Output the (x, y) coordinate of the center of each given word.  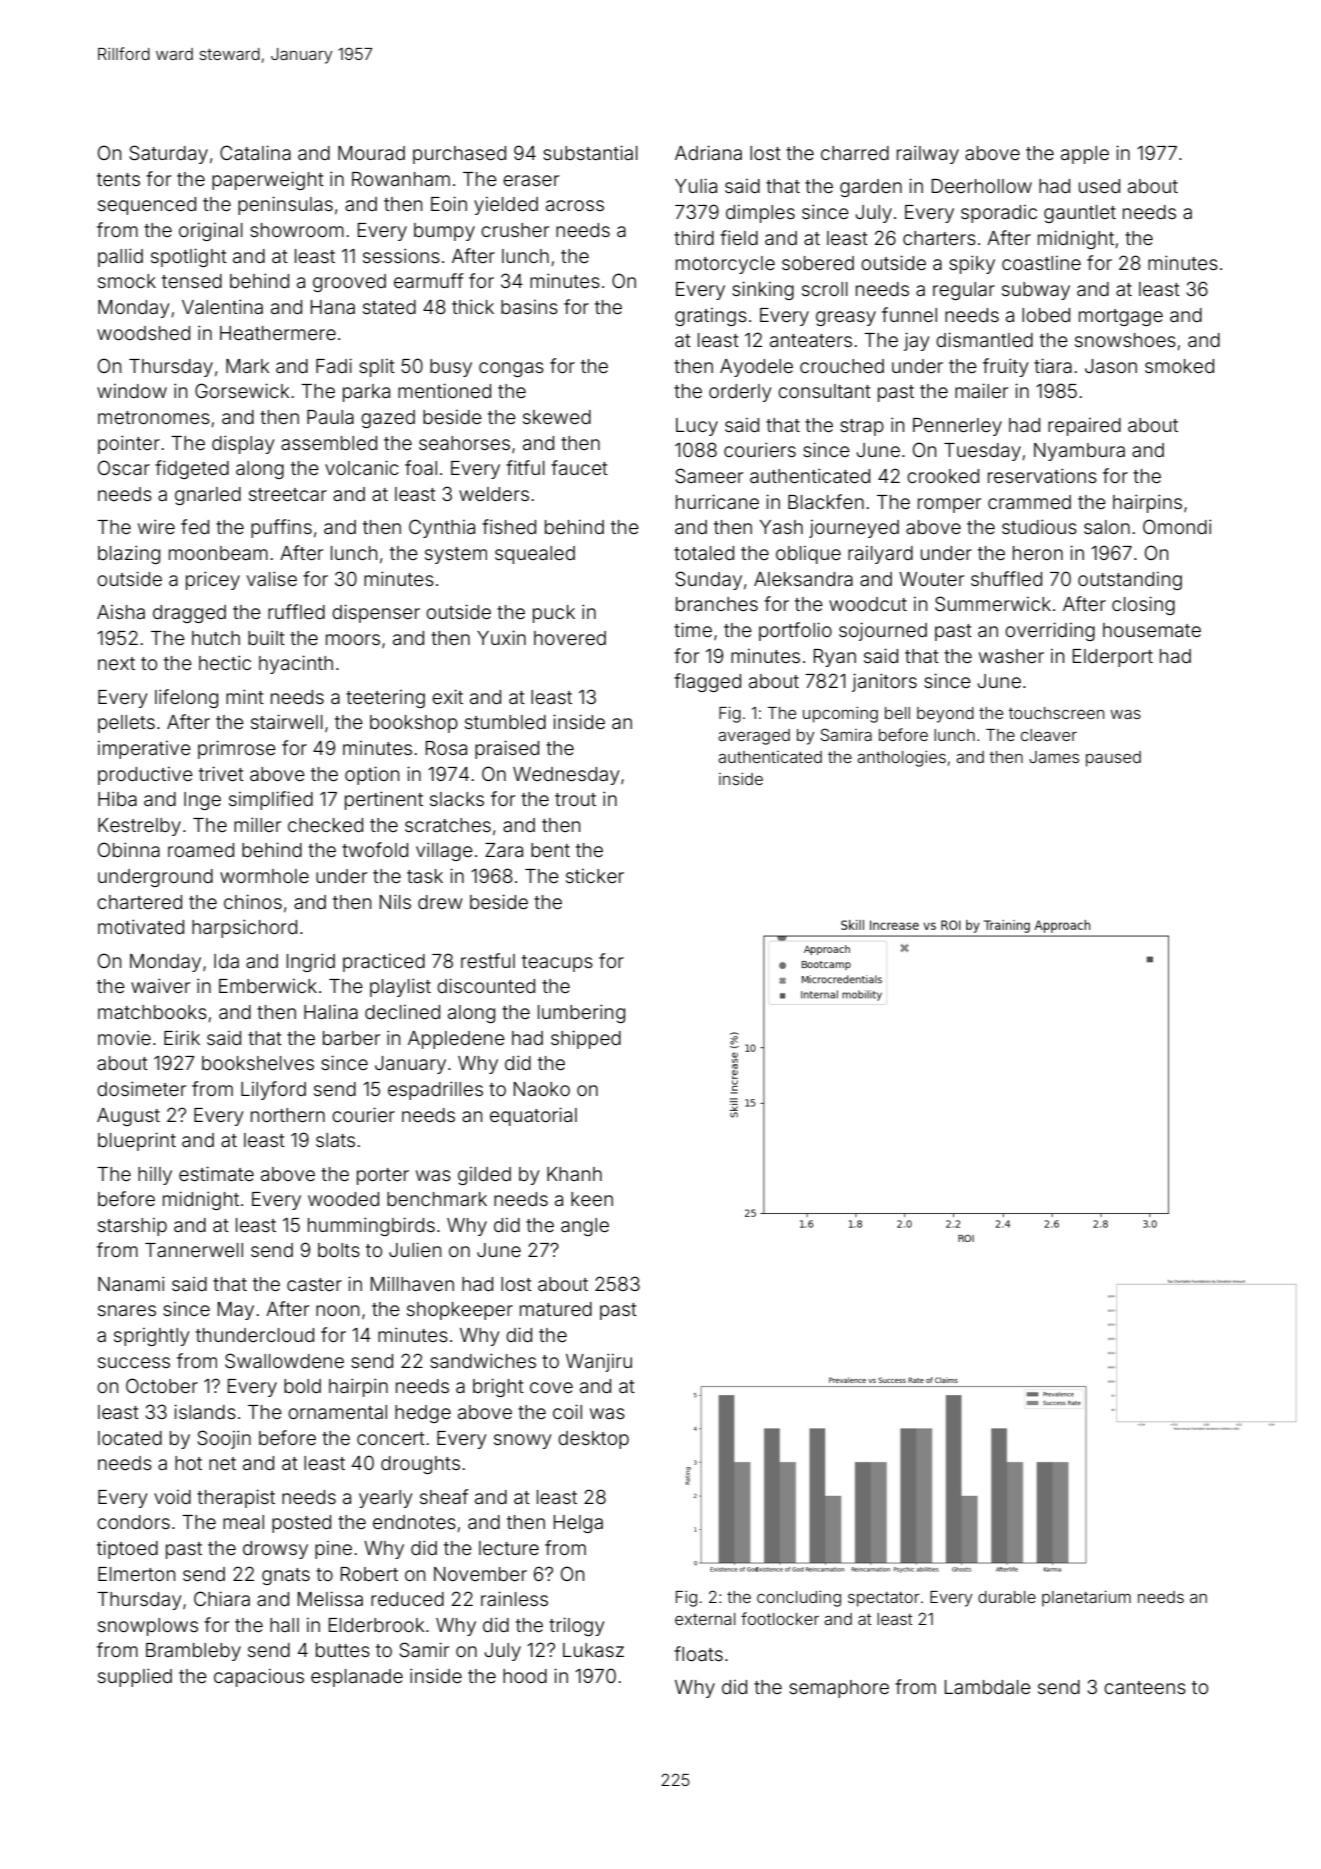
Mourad (371, 153)
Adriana (708, 152)
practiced (384, 963)
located (130, 1438)
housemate (1152, 630)
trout (575, 799)
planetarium (1086, 1598)
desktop (593, 1440)
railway (928, 154)
